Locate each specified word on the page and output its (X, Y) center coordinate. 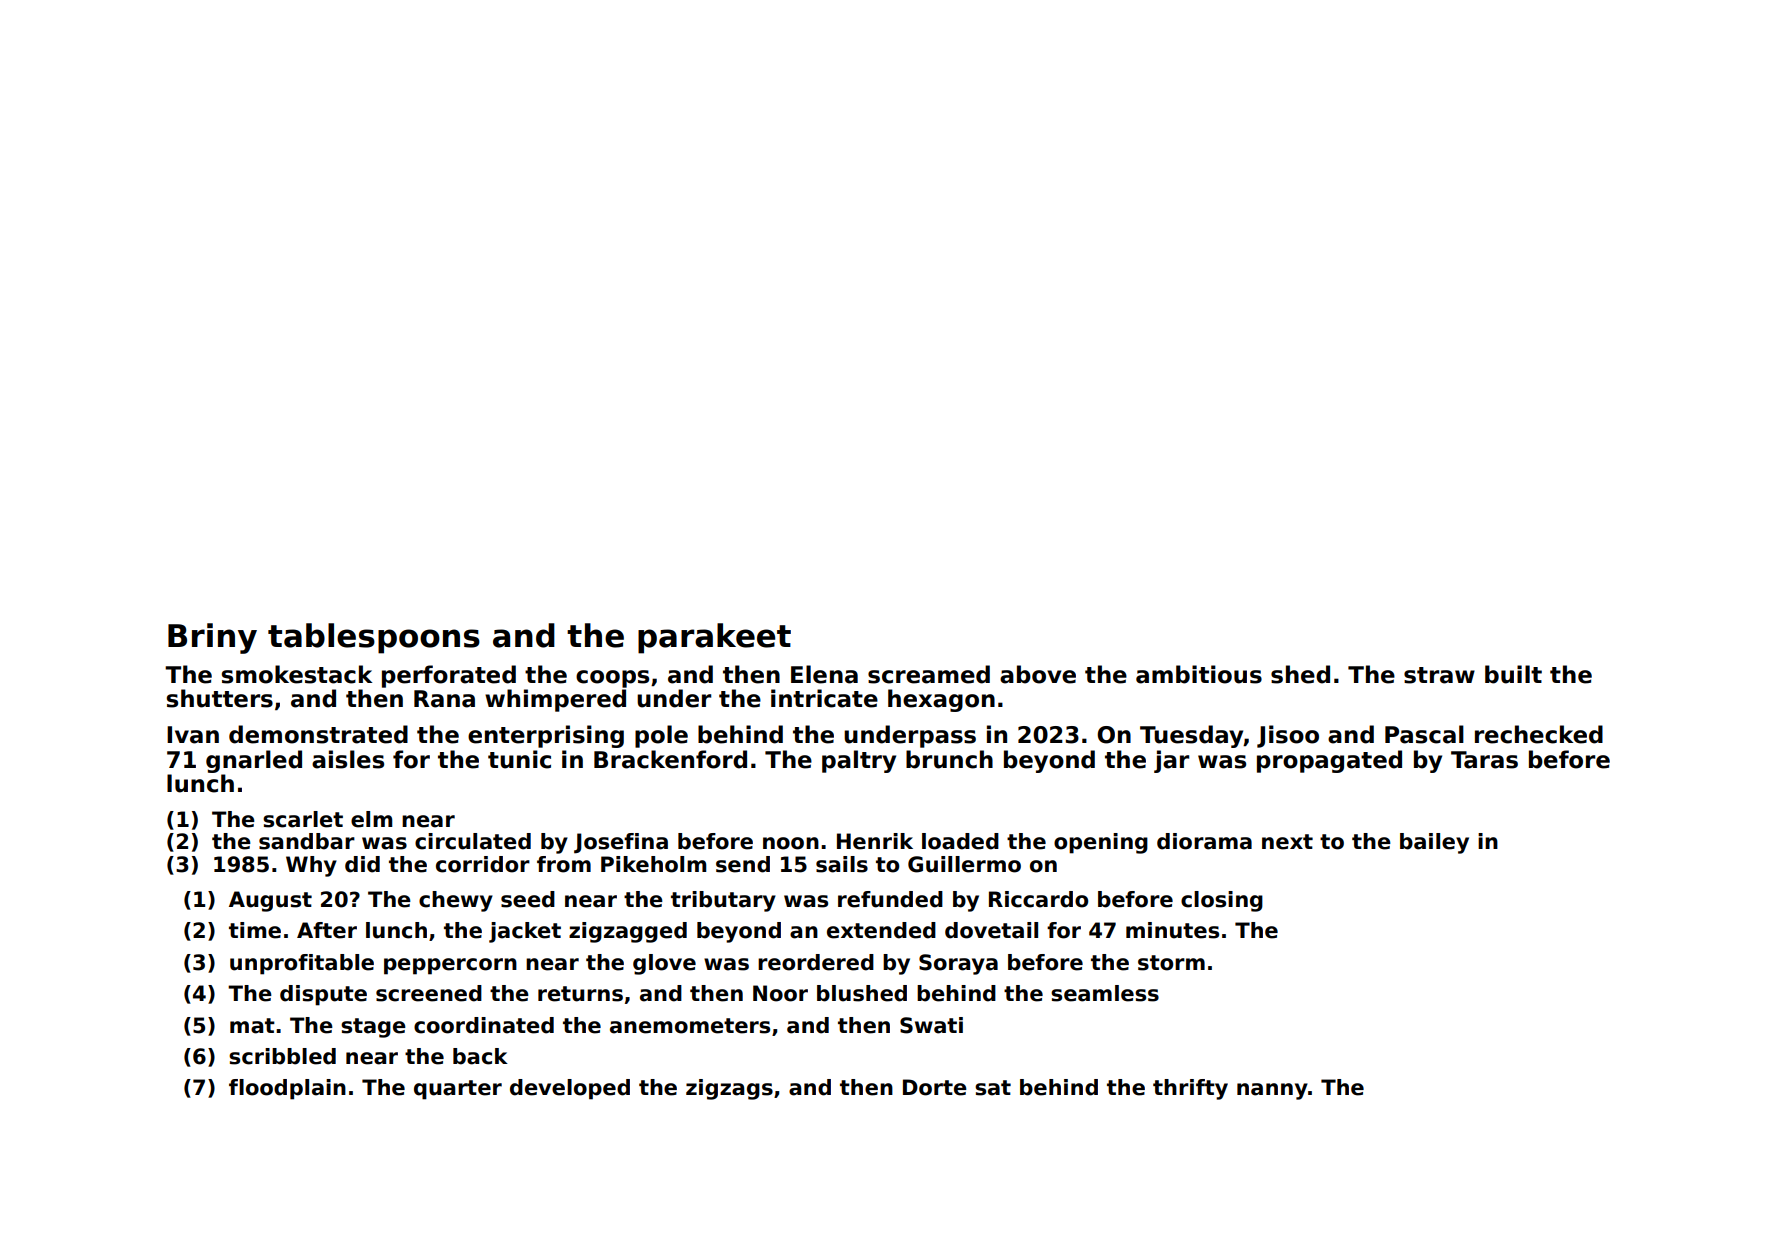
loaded (960, 841)
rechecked (1539, 734)
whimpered (555, 700)
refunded (890, 899)
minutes (1172, 930)
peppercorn (450, 966)
